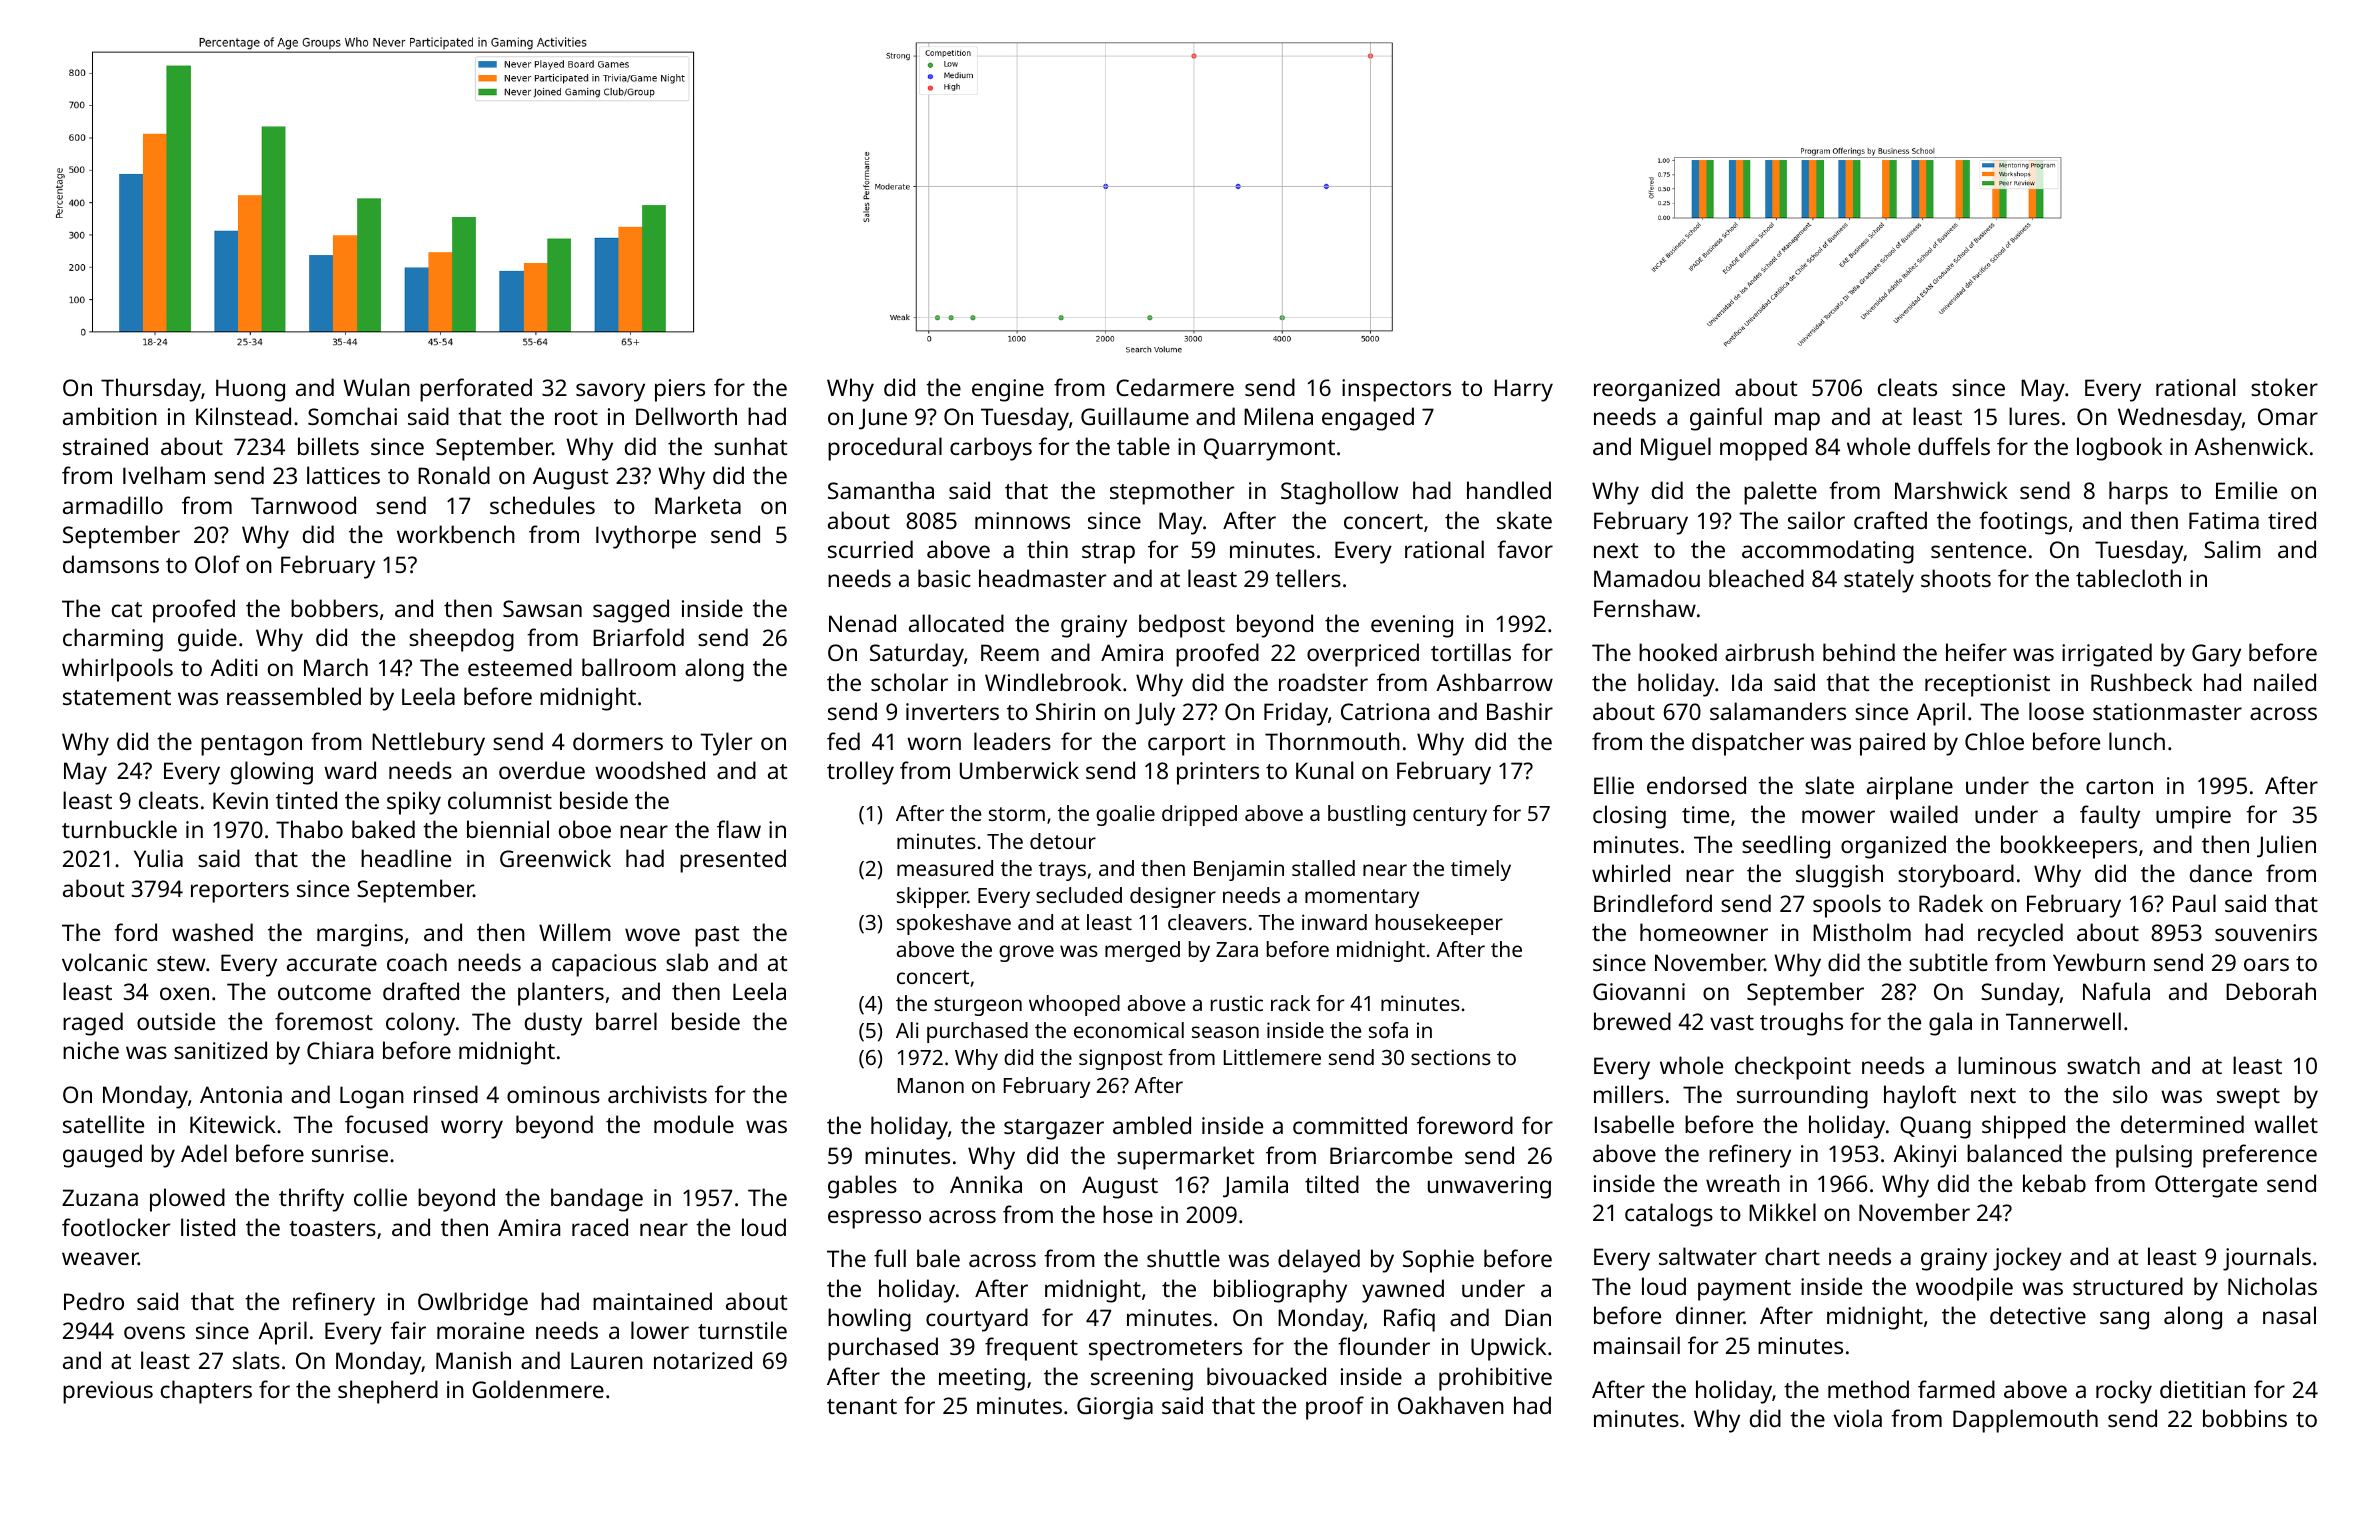 This document has width=2380, height=1540. I want to click on Manish, so click(473, 1360).
